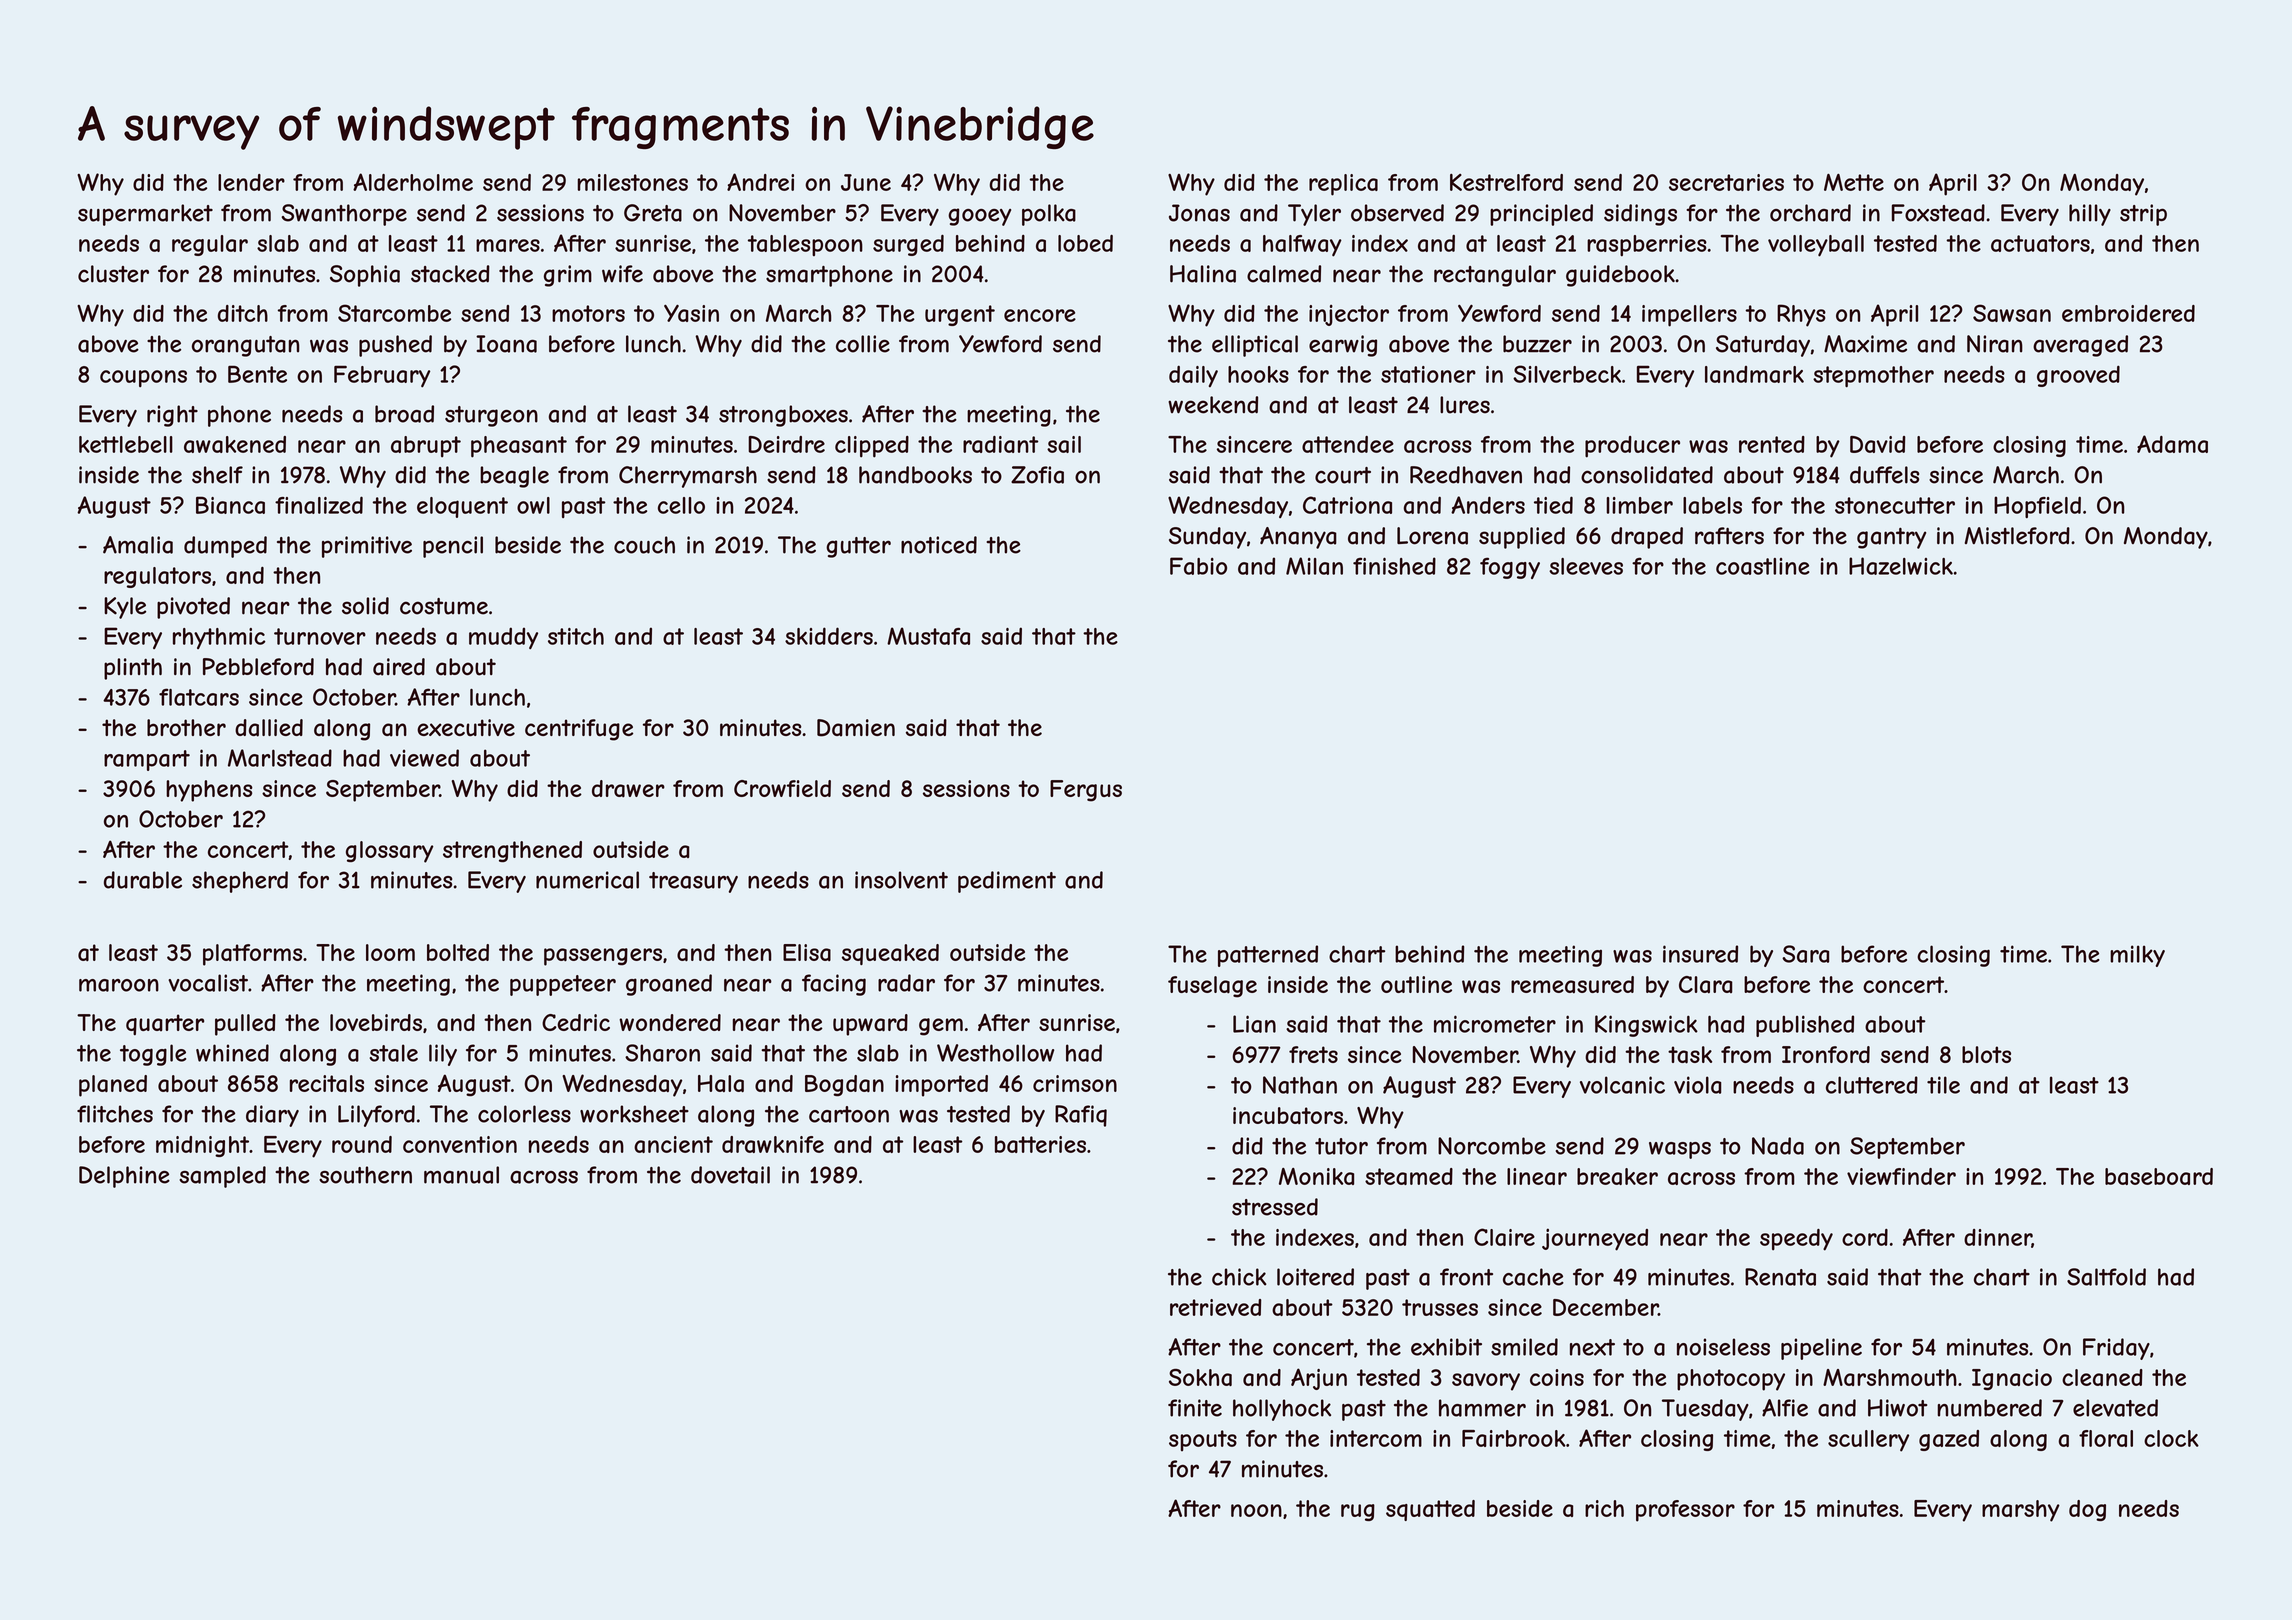 Image resolution: width=2292 pixels, height=1620 pixels. I want to click on milestones, so click(633, 182).
